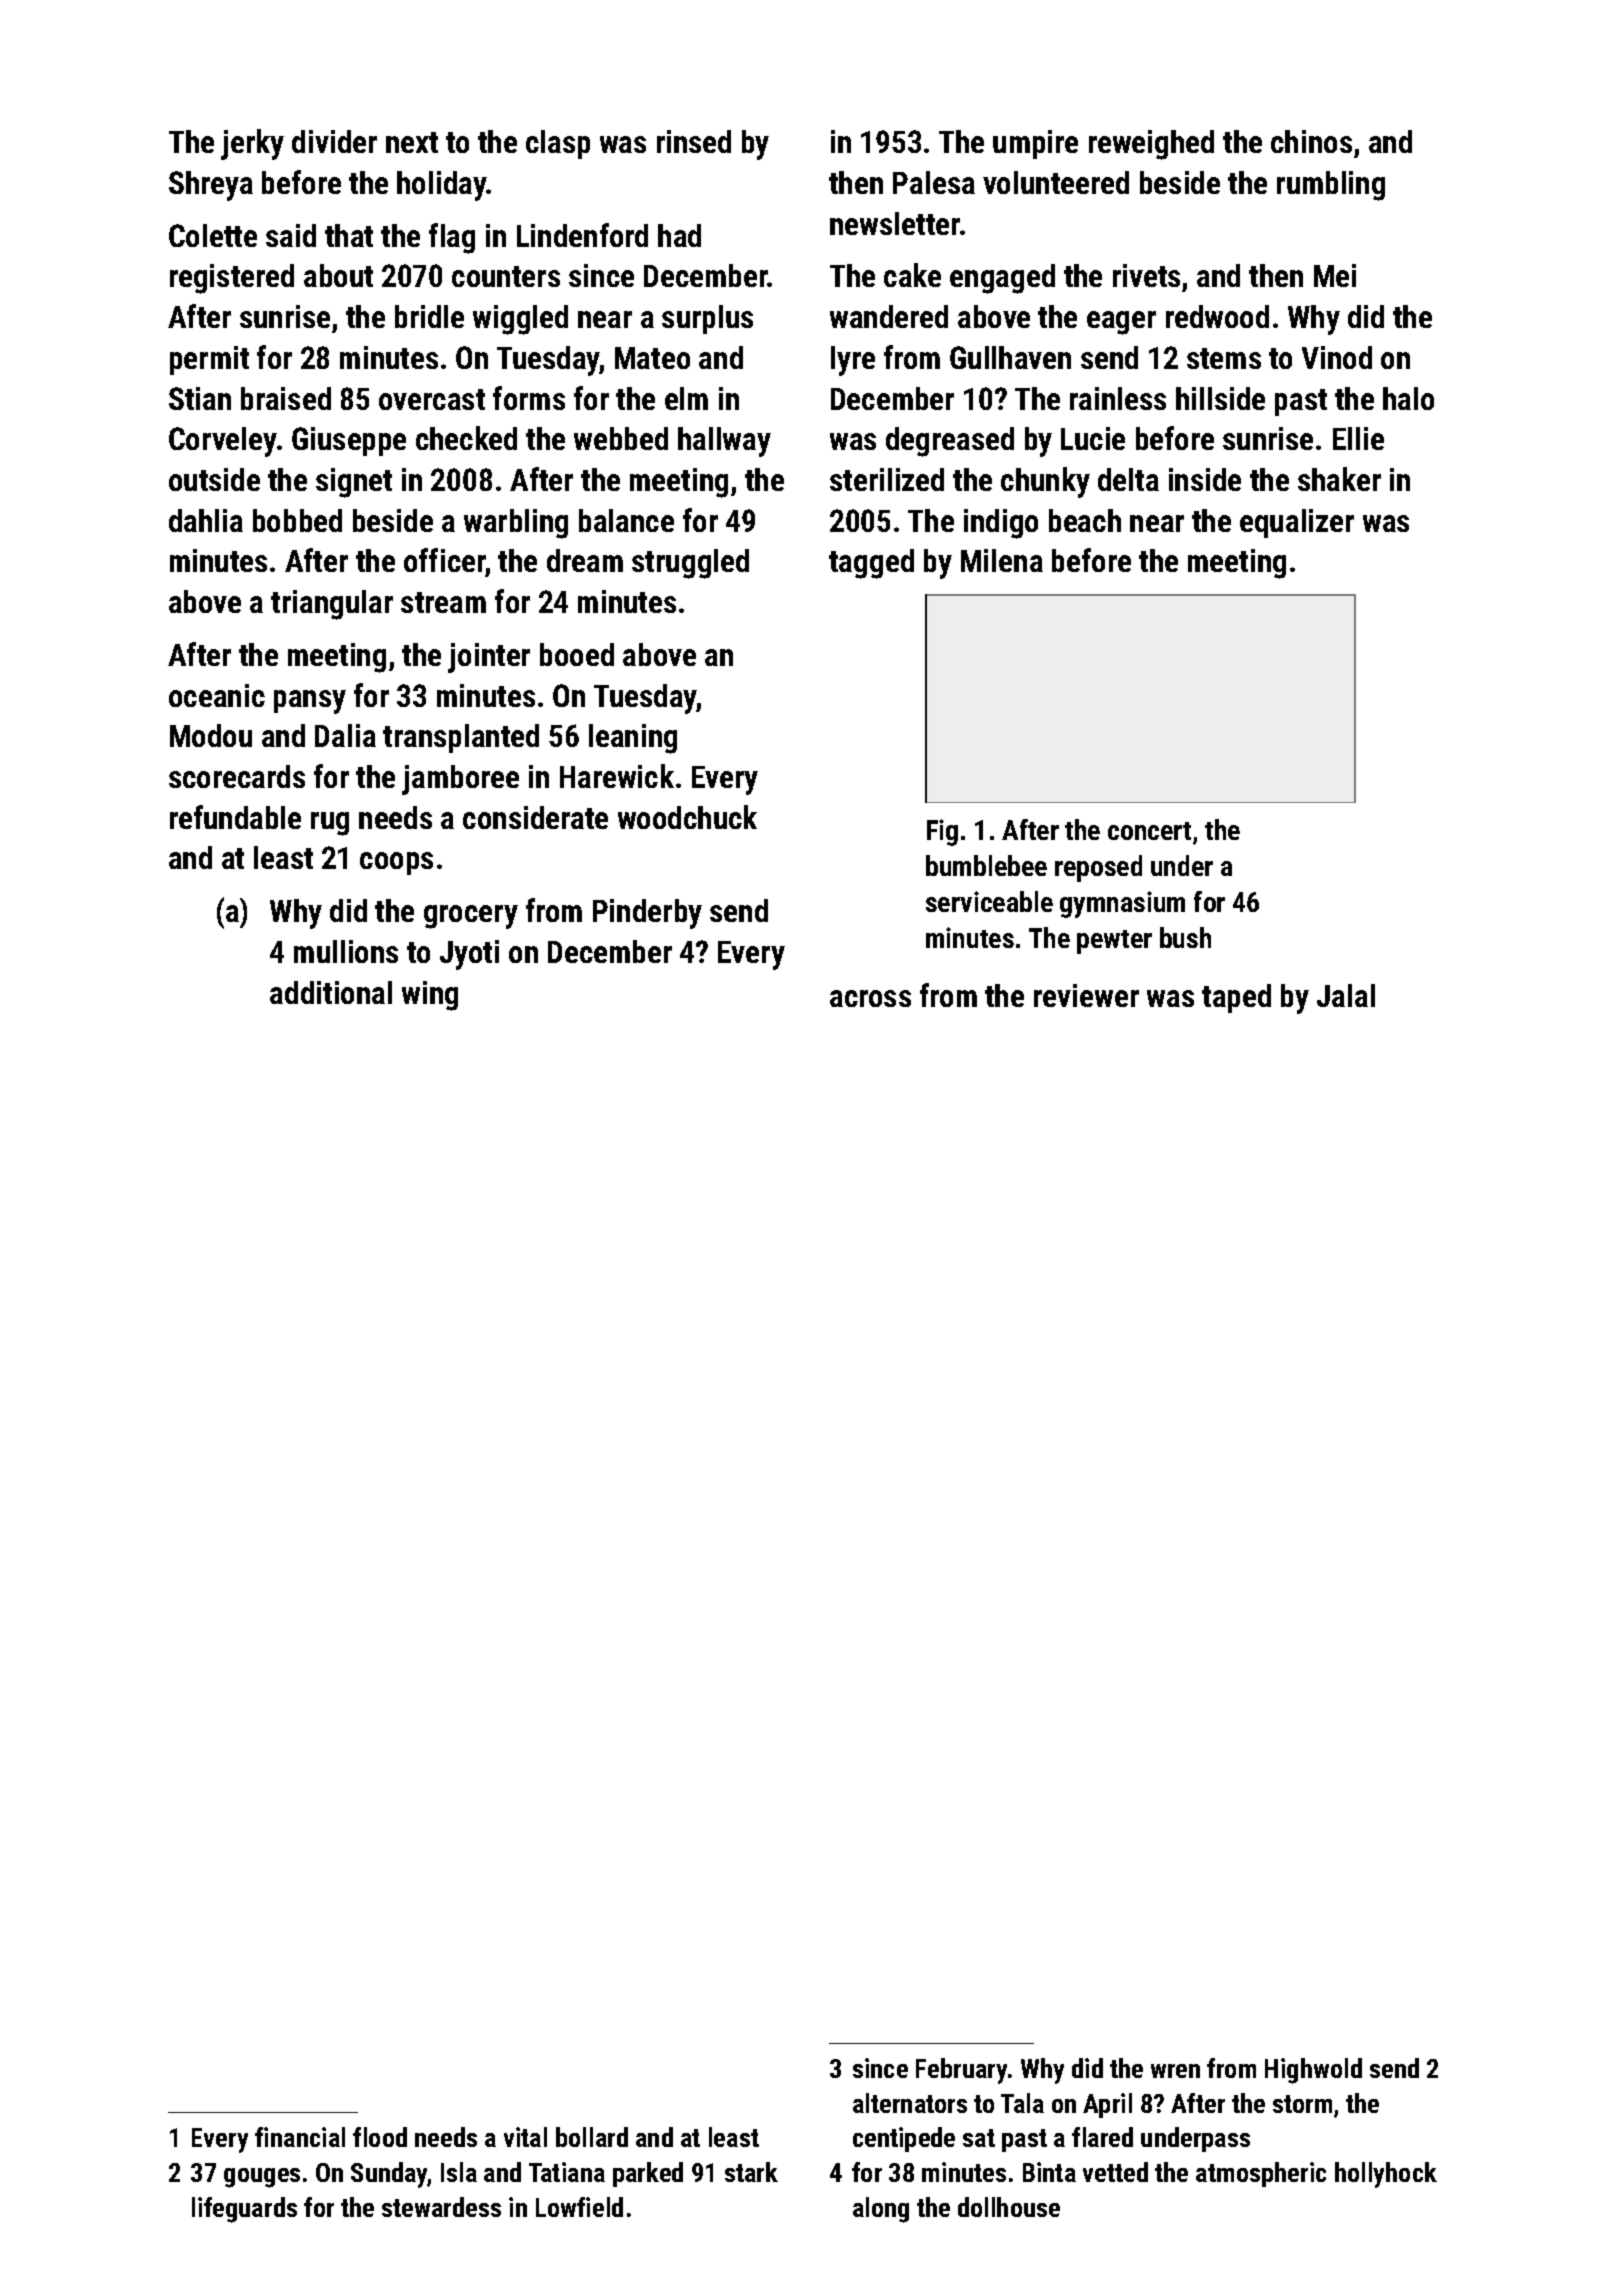 The height and width of the image is (2292, 1620). Describe the element at coordinates (213, 235) in the image. I see `Colette` at that location.
